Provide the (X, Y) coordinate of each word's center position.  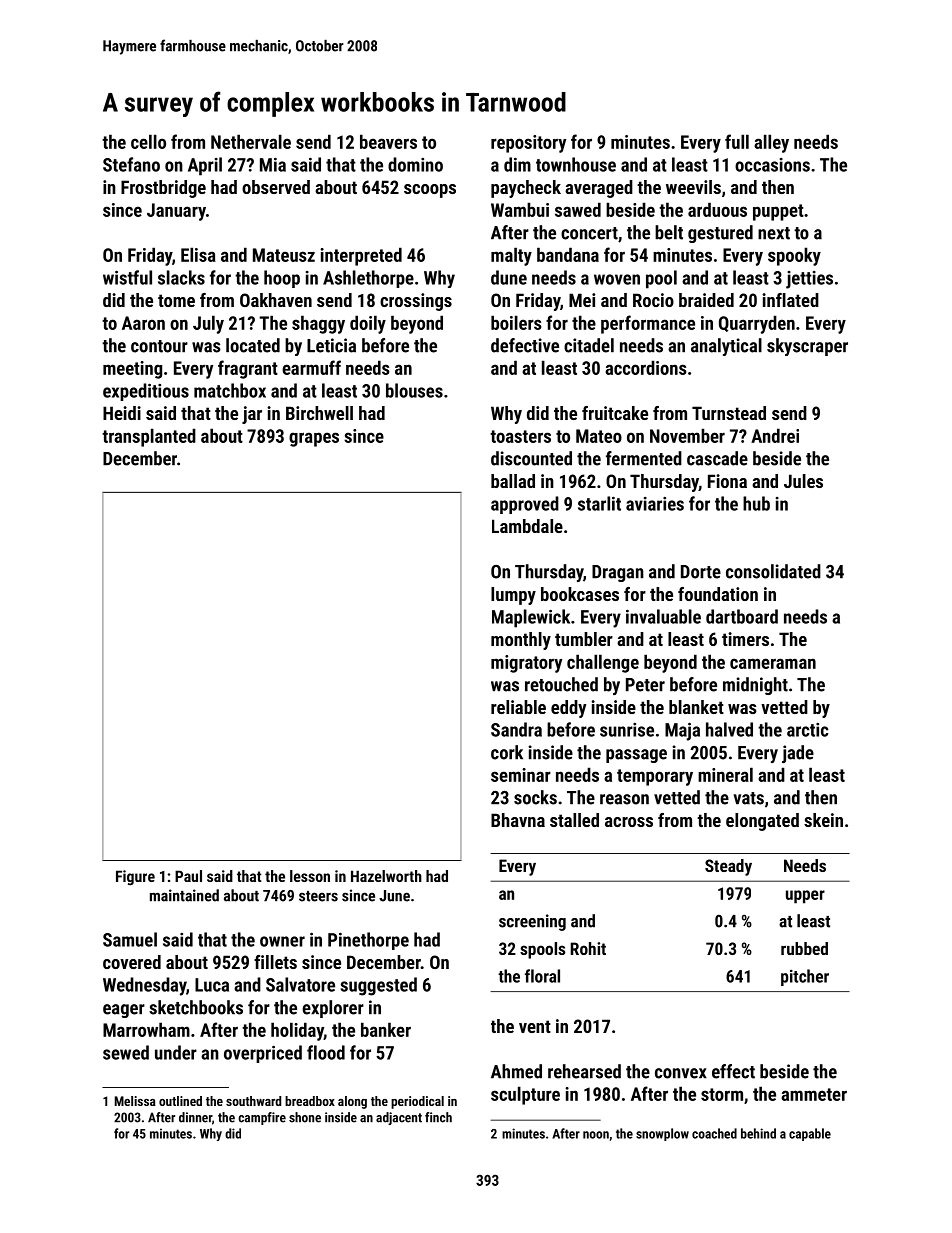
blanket (696, 707)
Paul (188, 876)
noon (596, 1135)
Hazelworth (386, 876)
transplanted (149, 437)
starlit (599, 503)
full (737, 141)
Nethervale (251, 141)
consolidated (773, 571)
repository (528, 144)
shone (305, 1117)
